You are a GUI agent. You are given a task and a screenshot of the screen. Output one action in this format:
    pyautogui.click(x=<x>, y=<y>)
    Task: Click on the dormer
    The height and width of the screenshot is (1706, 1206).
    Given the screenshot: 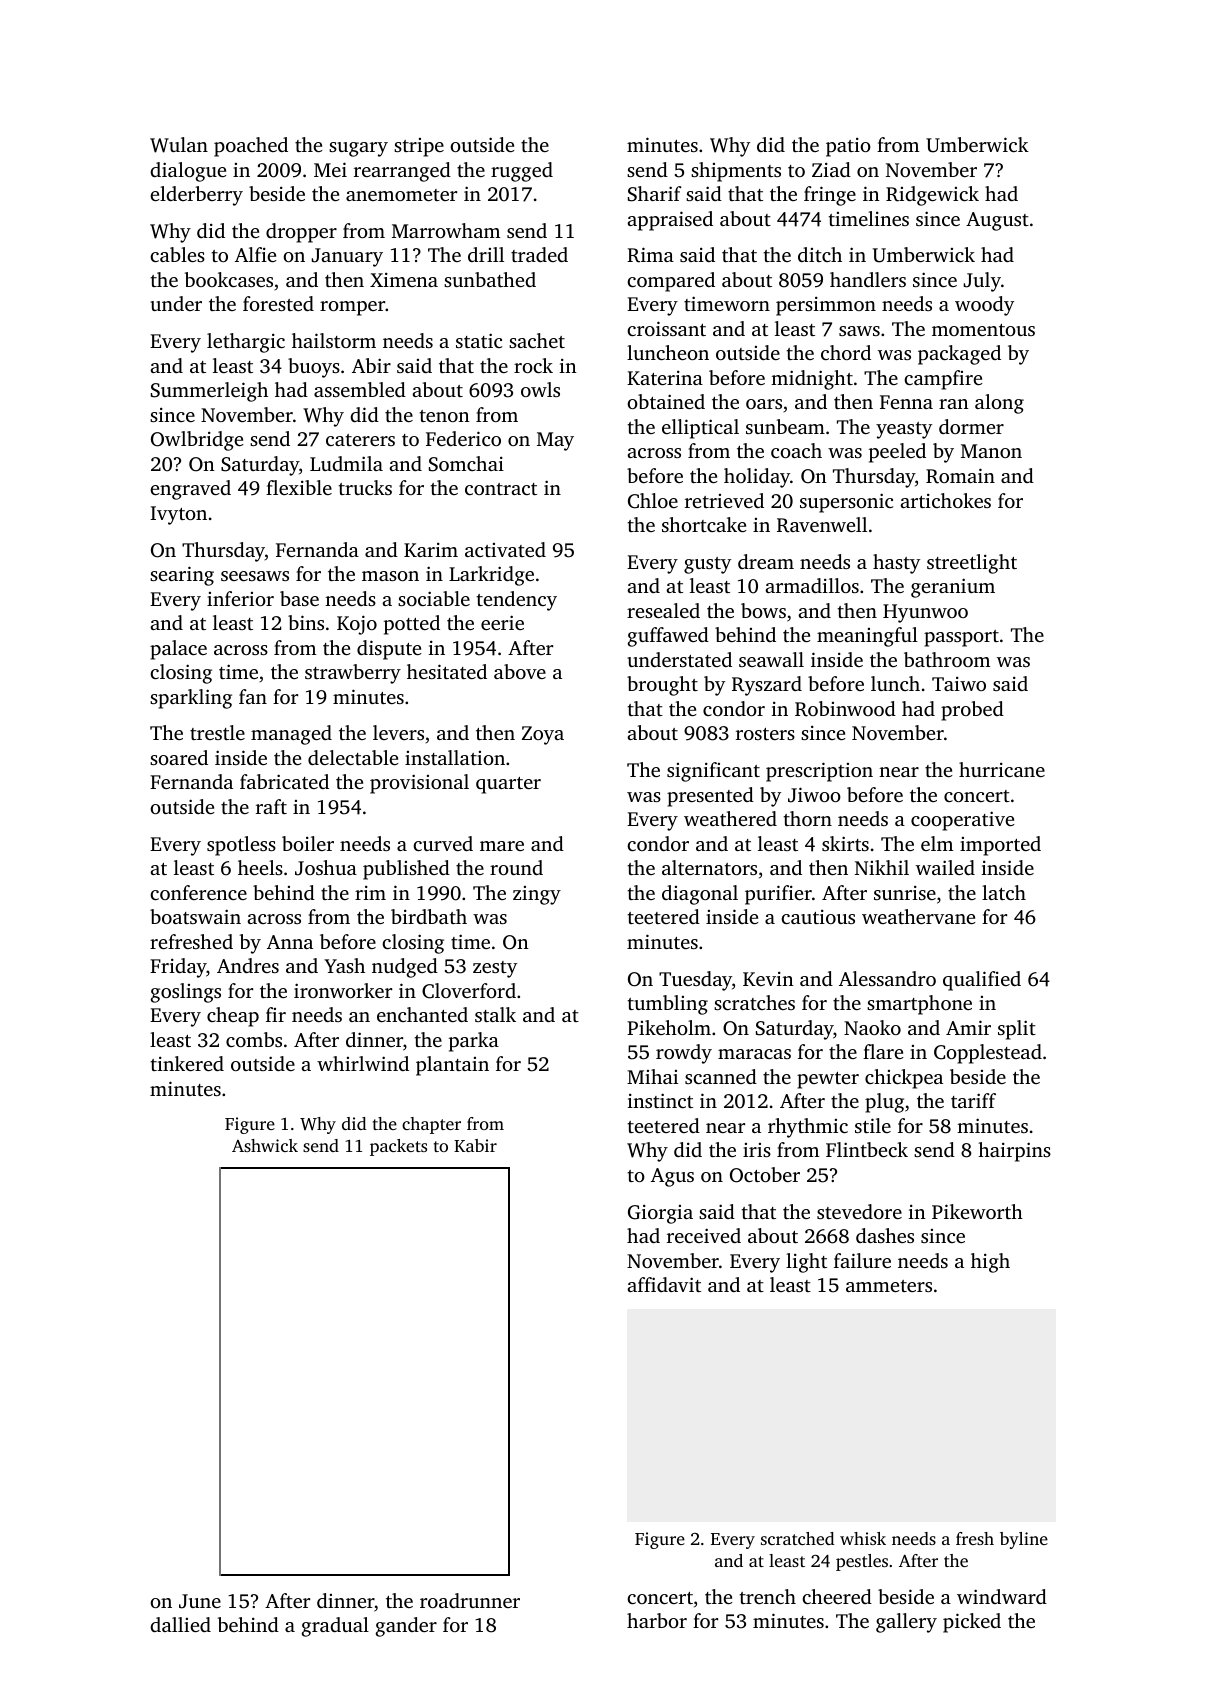 What is the action you would take?
    pyautogui.click(x=971, y=426)
